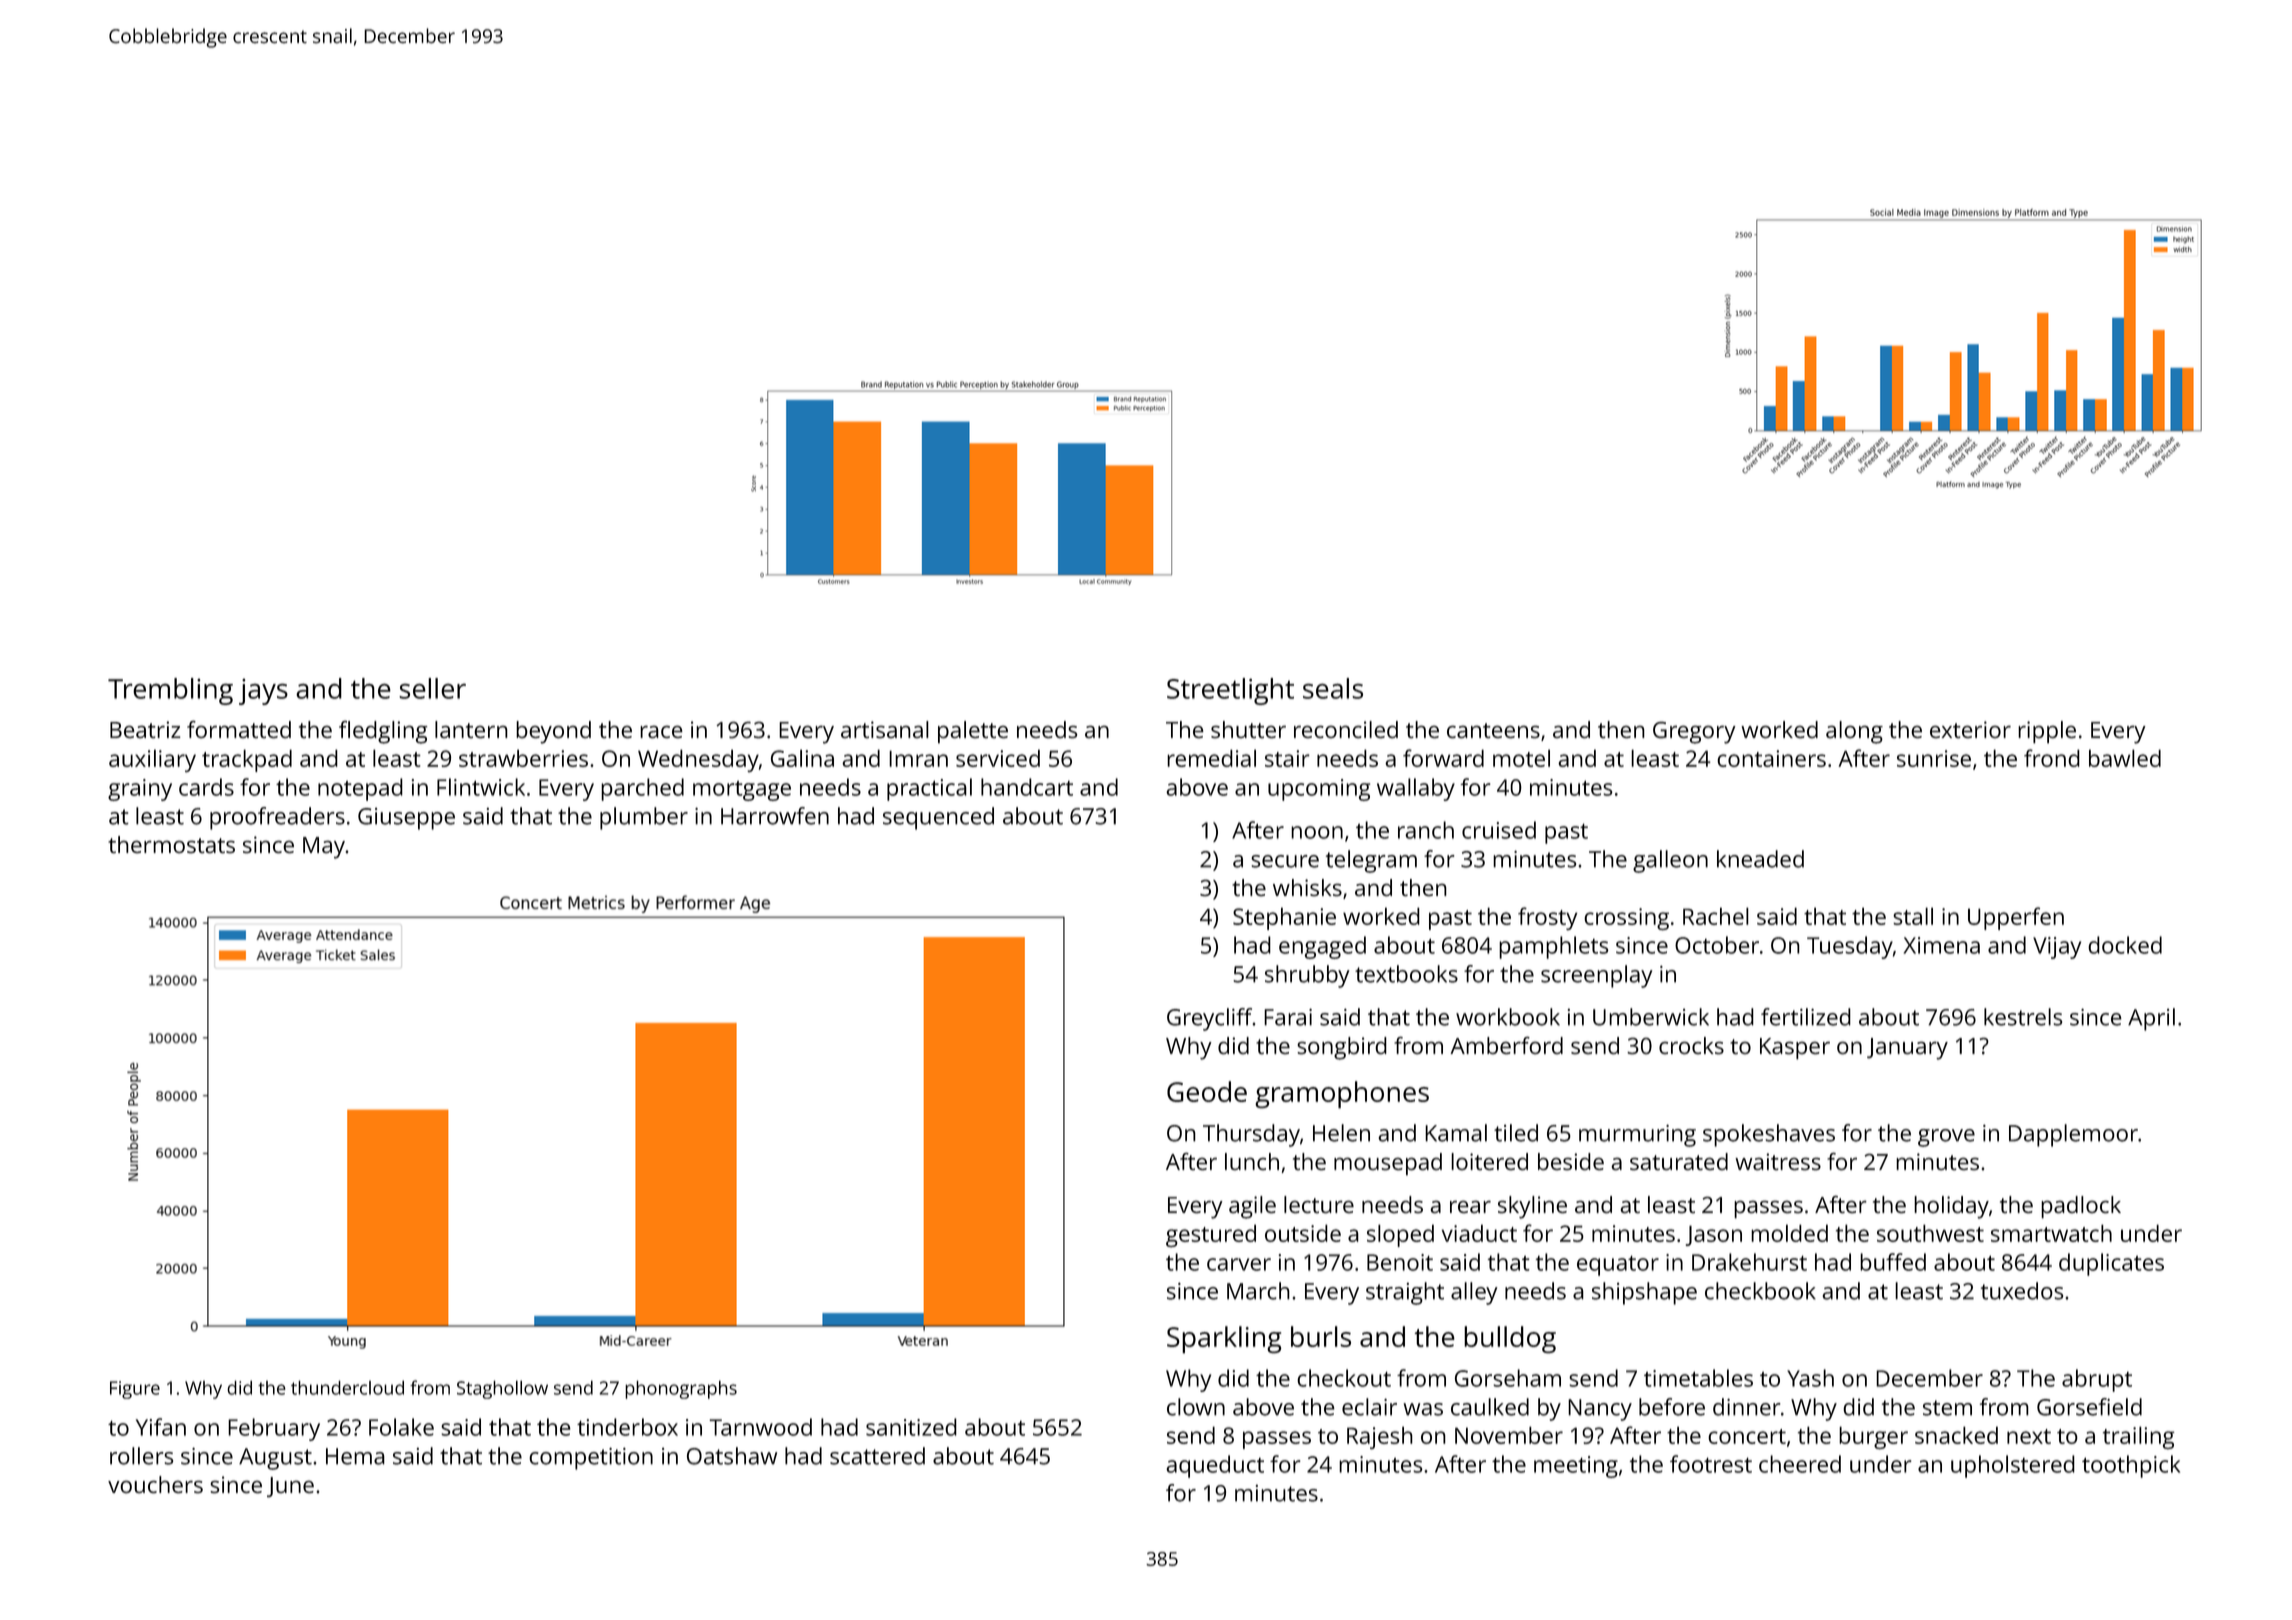 This image has width=2292, height=1620. What do you see at coordinates (1322, 947) in the image?
I see `engaged` at bounding box center [1322, 947].
